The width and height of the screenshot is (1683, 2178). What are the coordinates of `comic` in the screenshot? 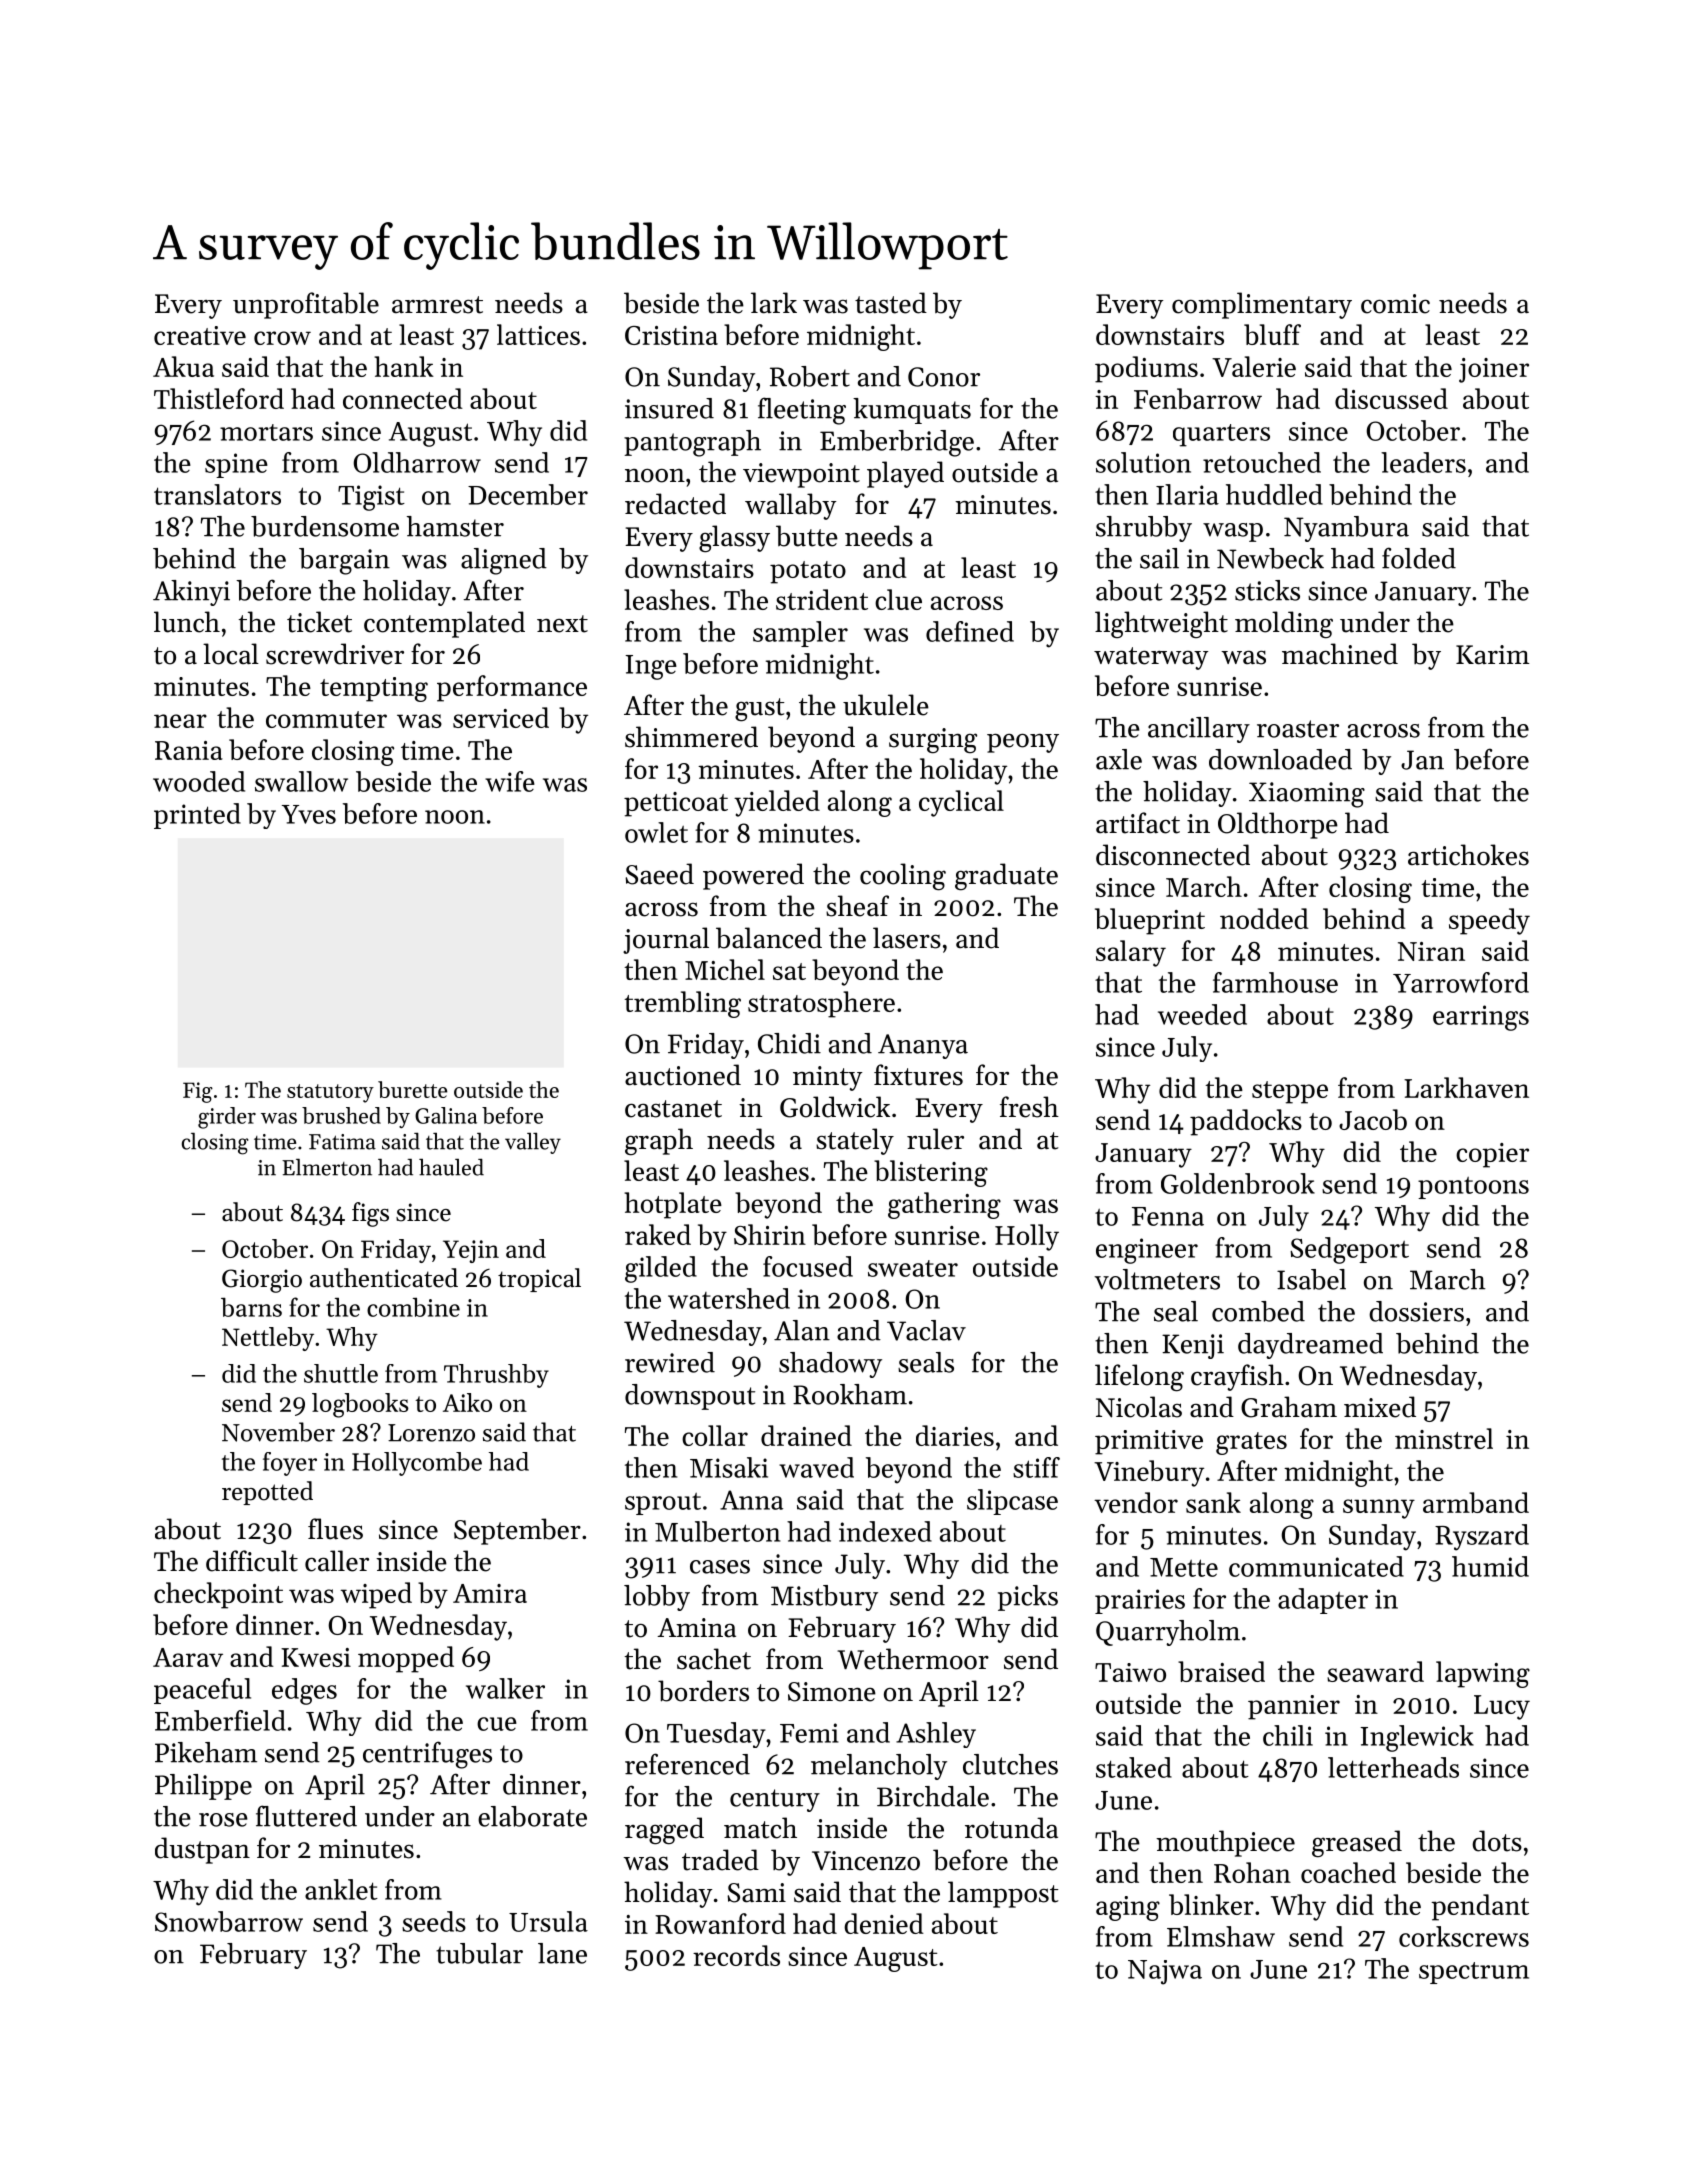 It's located at (1395, 304).
